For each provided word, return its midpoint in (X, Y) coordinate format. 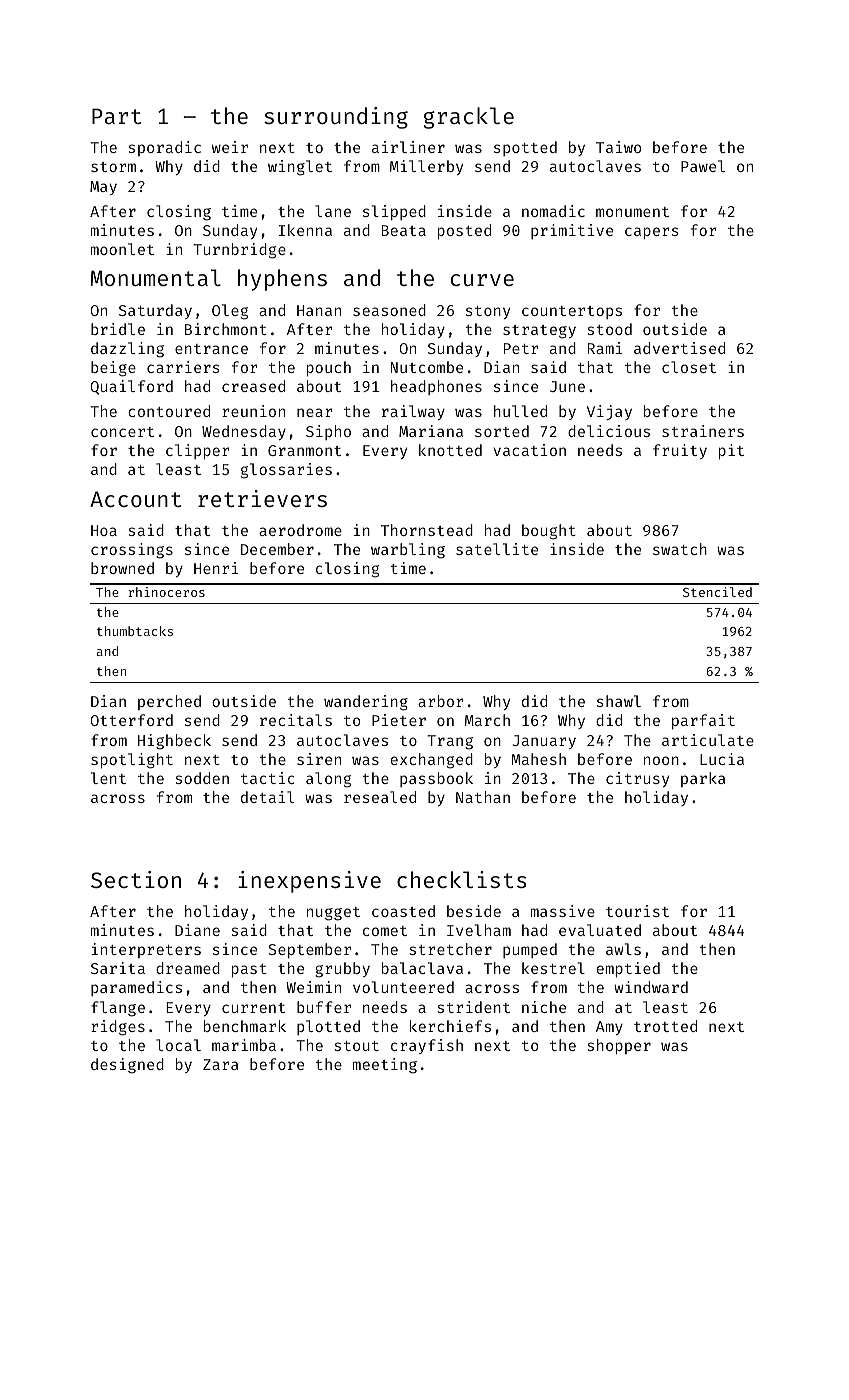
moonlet (122, 249)
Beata (403, 230)
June (567, 386)
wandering (366, 703)
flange (118, 1009)
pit (731, 451)
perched (169, 702)
